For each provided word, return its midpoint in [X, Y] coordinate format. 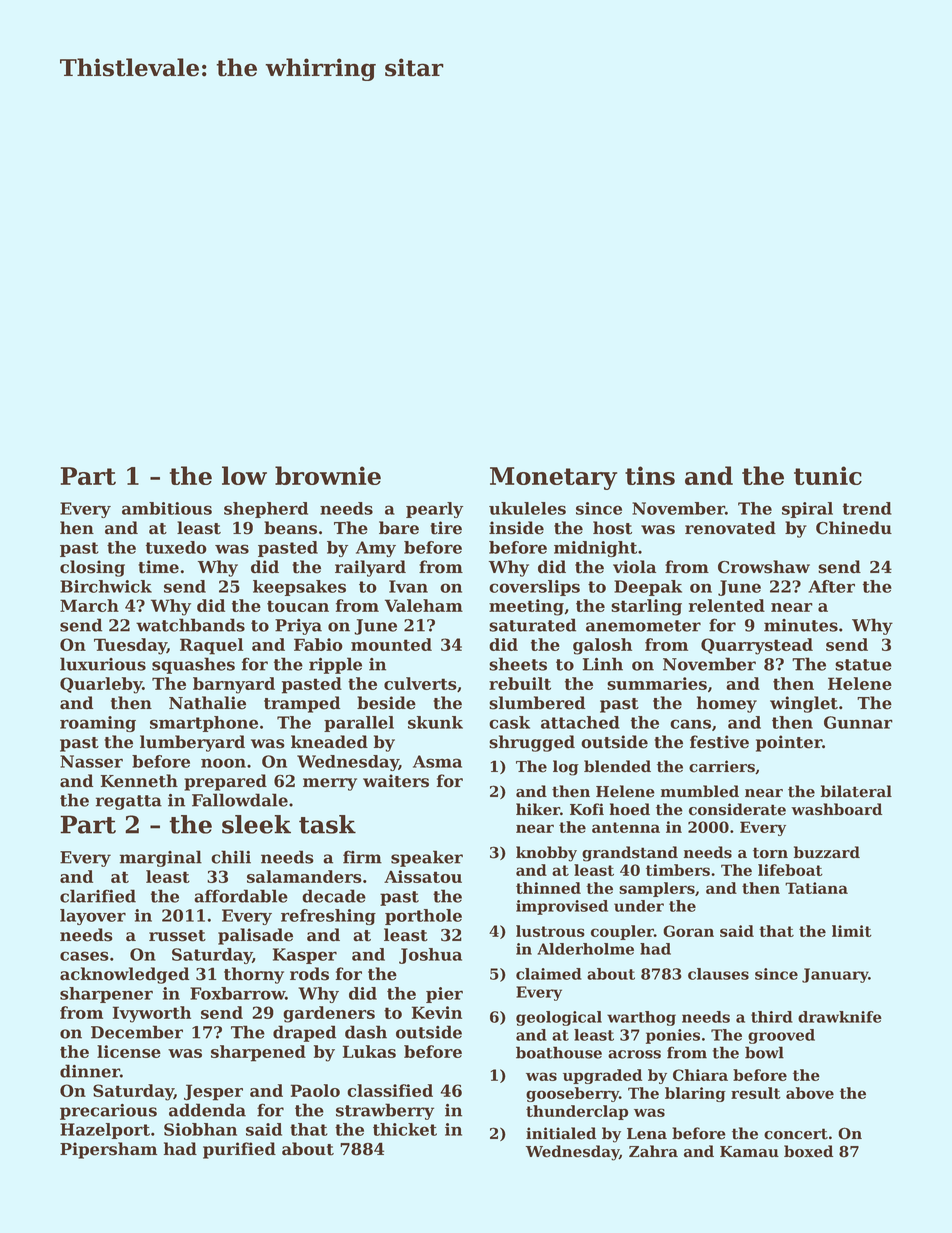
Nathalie [207, 703]
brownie [328, 475]
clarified [98, 896]
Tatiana [816, 888]
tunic [828, 475]
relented [727, 605]
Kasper [305, 956]
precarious [108, 1112]
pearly [434, 510]
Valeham [424, 605]
